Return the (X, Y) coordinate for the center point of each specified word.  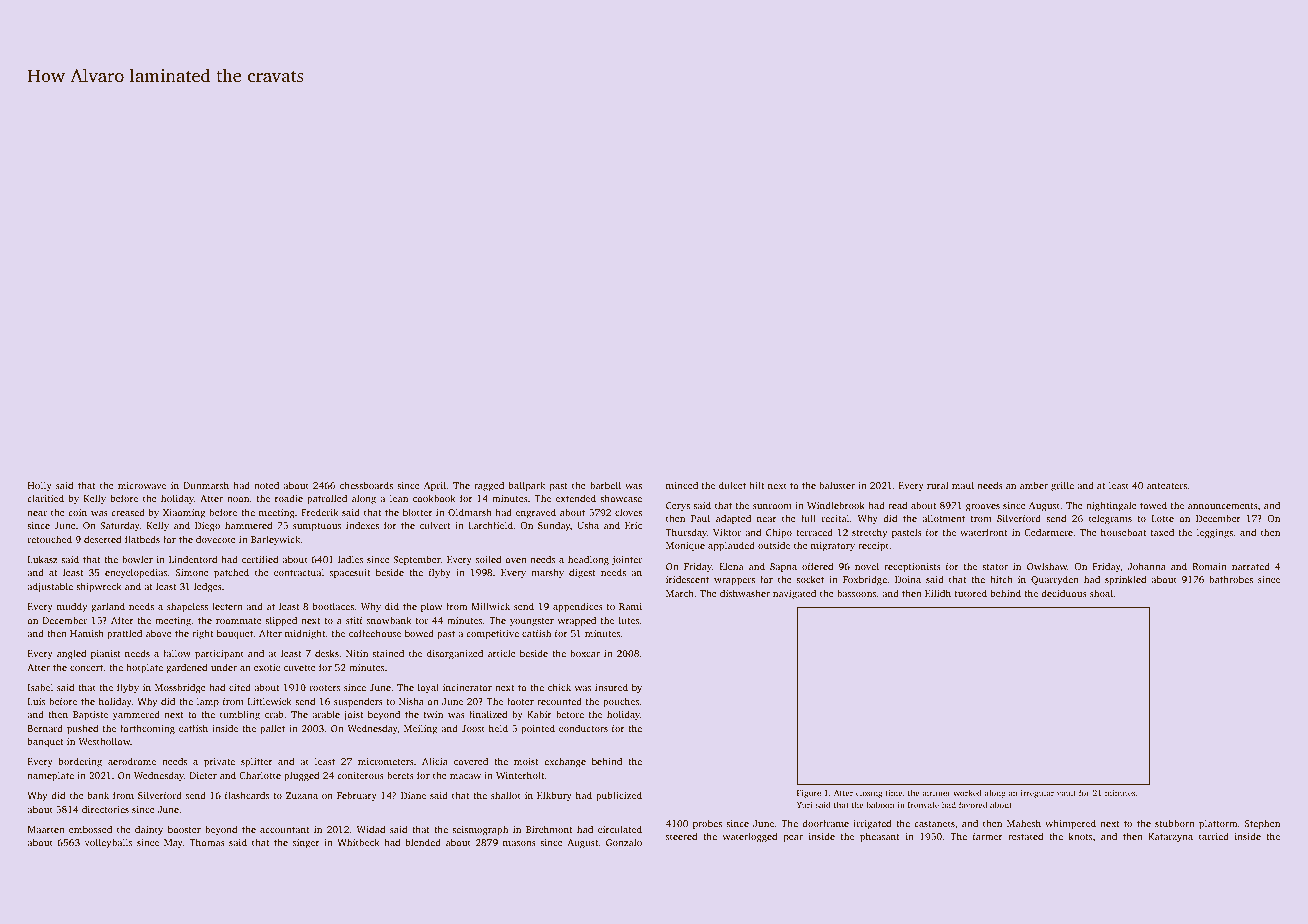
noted (266, 485)
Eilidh (938, 593)
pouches (621, 702)
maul (963, 485)
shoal (1101, 593)
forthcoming (147, 729)
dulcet (732, 485)
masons (519, 843)
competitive (492, 634)
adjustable (50, 587)
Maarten (46, 829)
